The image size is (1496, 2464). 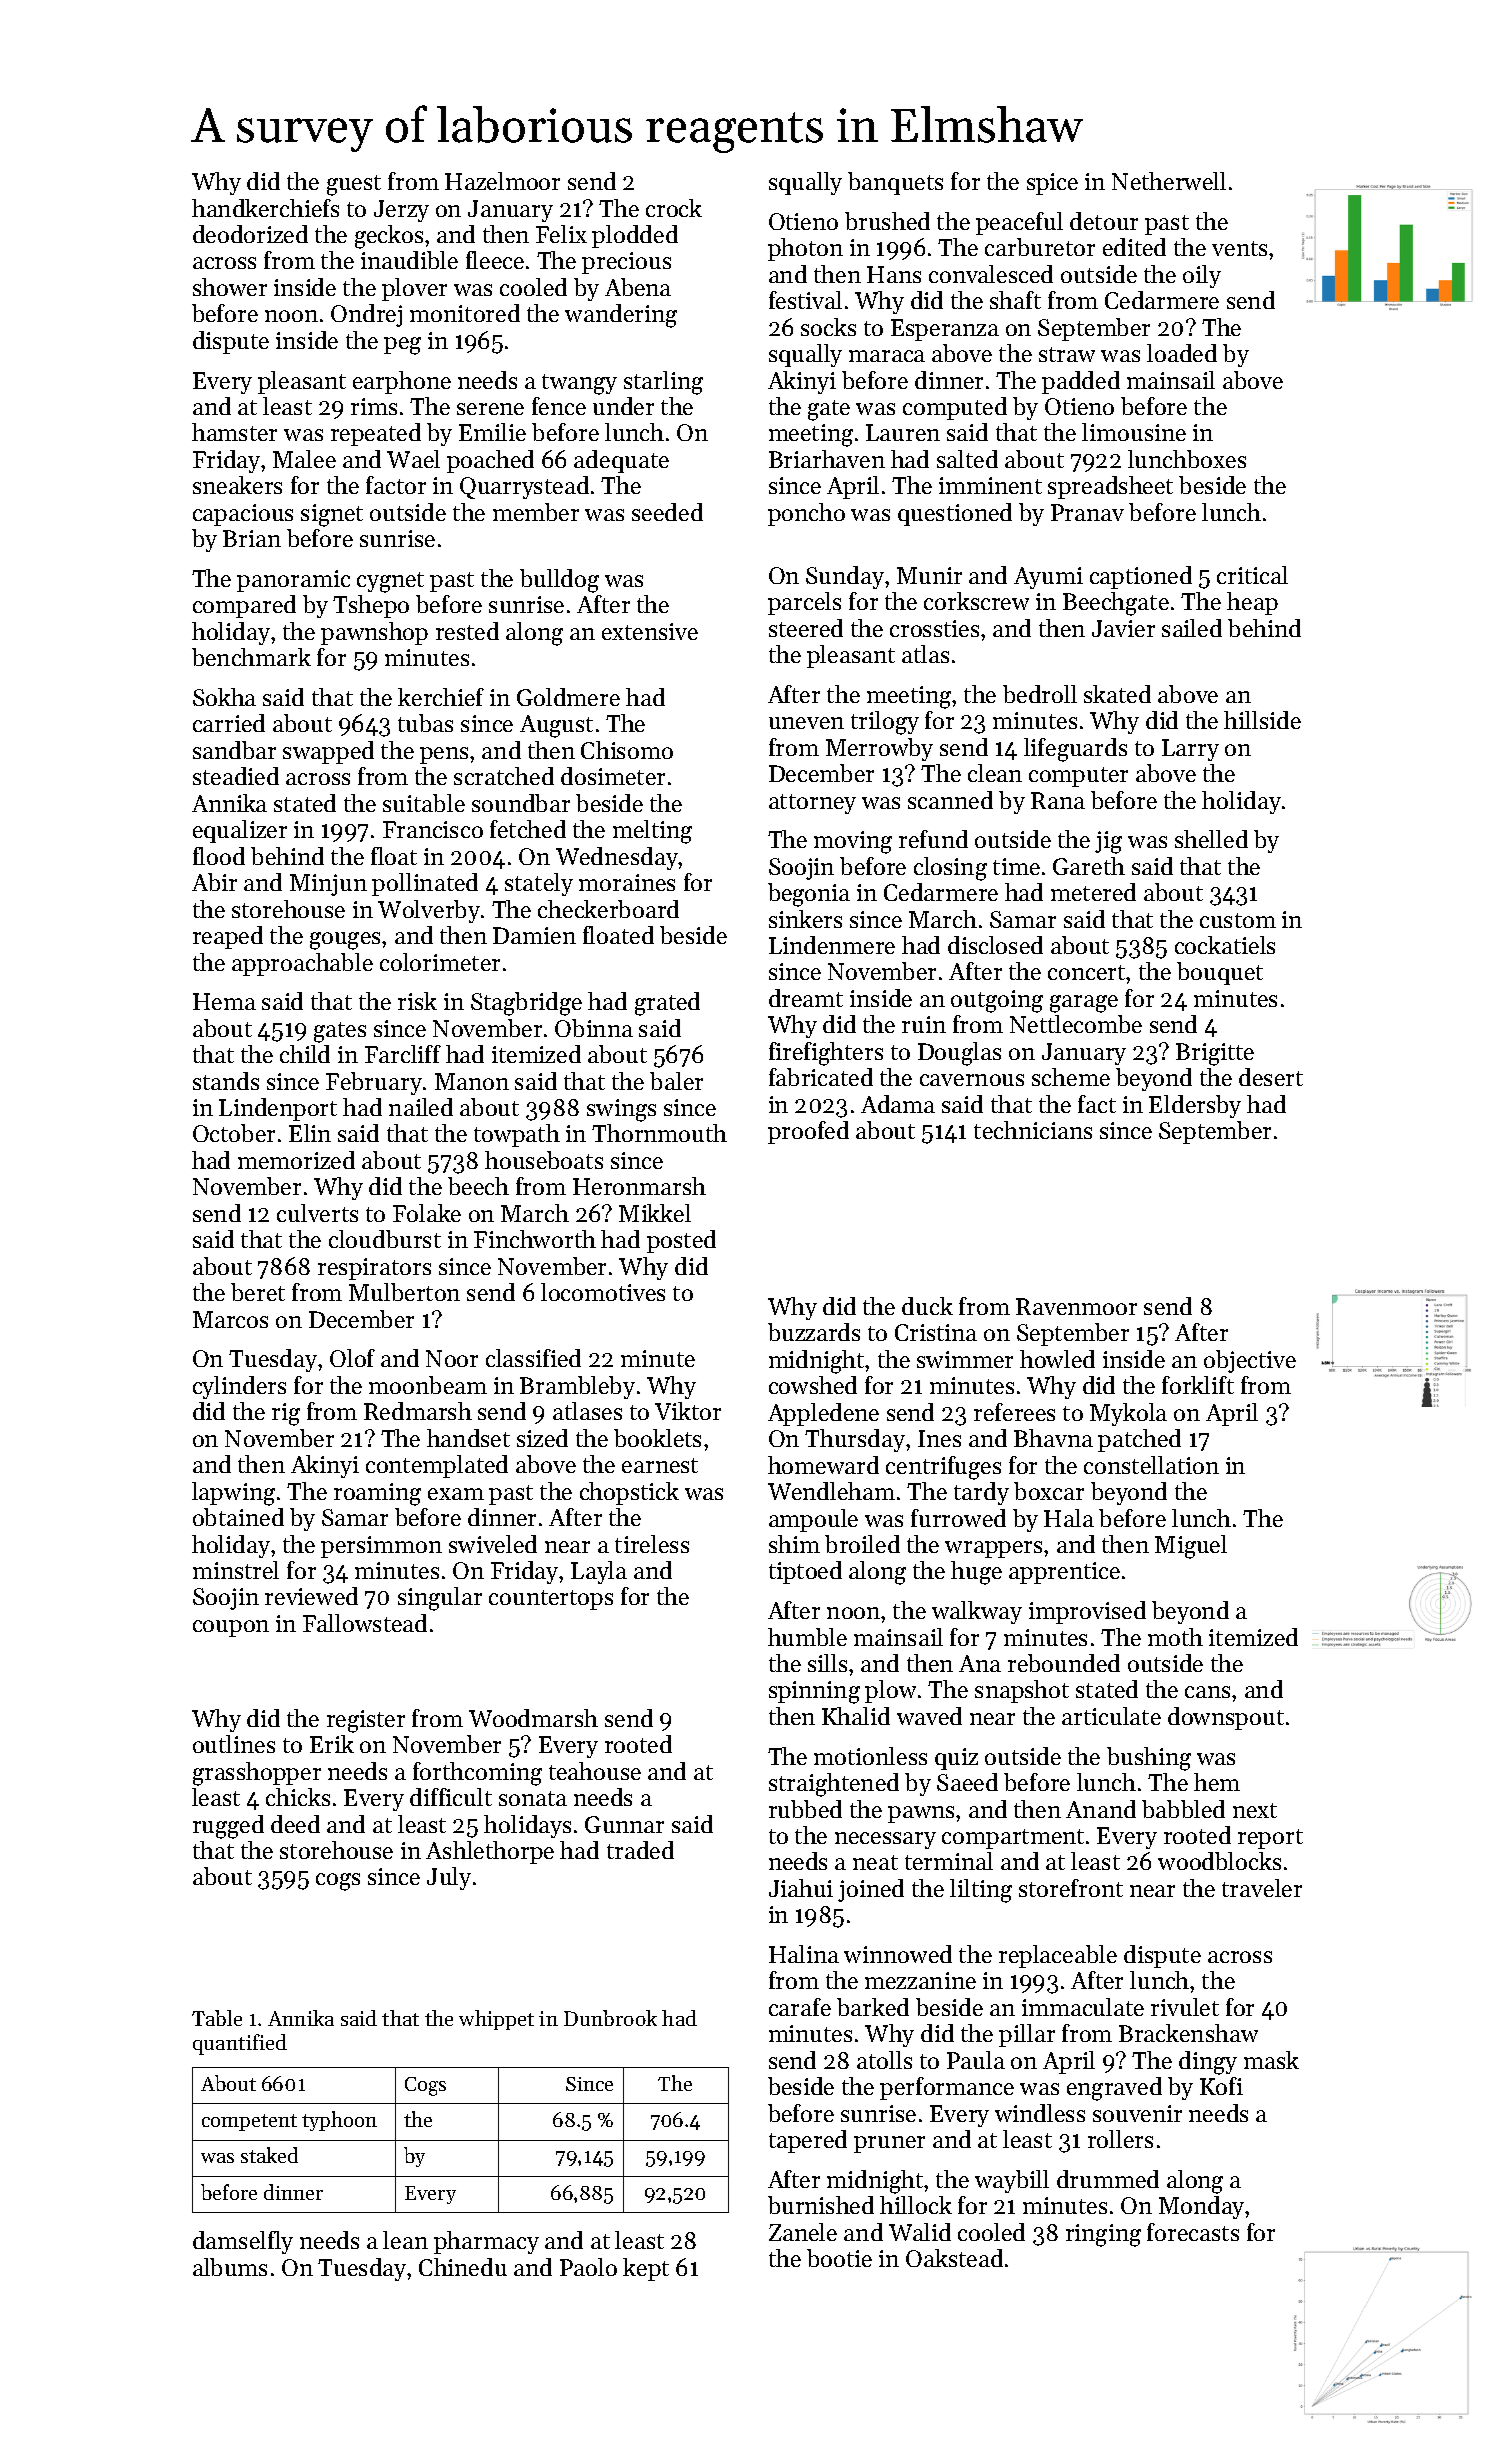 What do you see at coordinates (249, 2122) in the image?
I see `competent` at bounding box center [249, 2122].
